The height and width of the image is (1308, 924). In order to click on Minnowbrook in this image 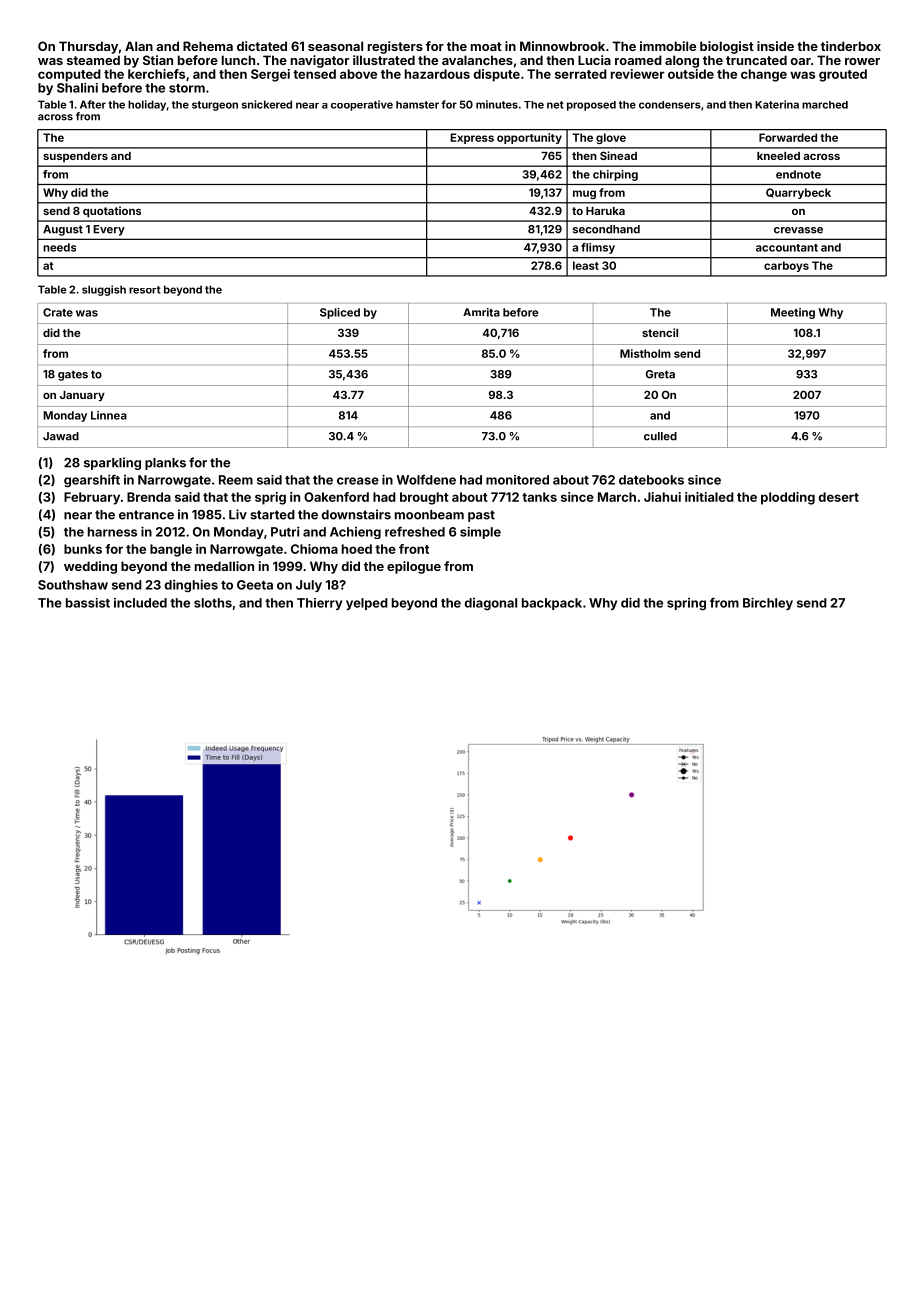, I will do `click(562, 46)`.
